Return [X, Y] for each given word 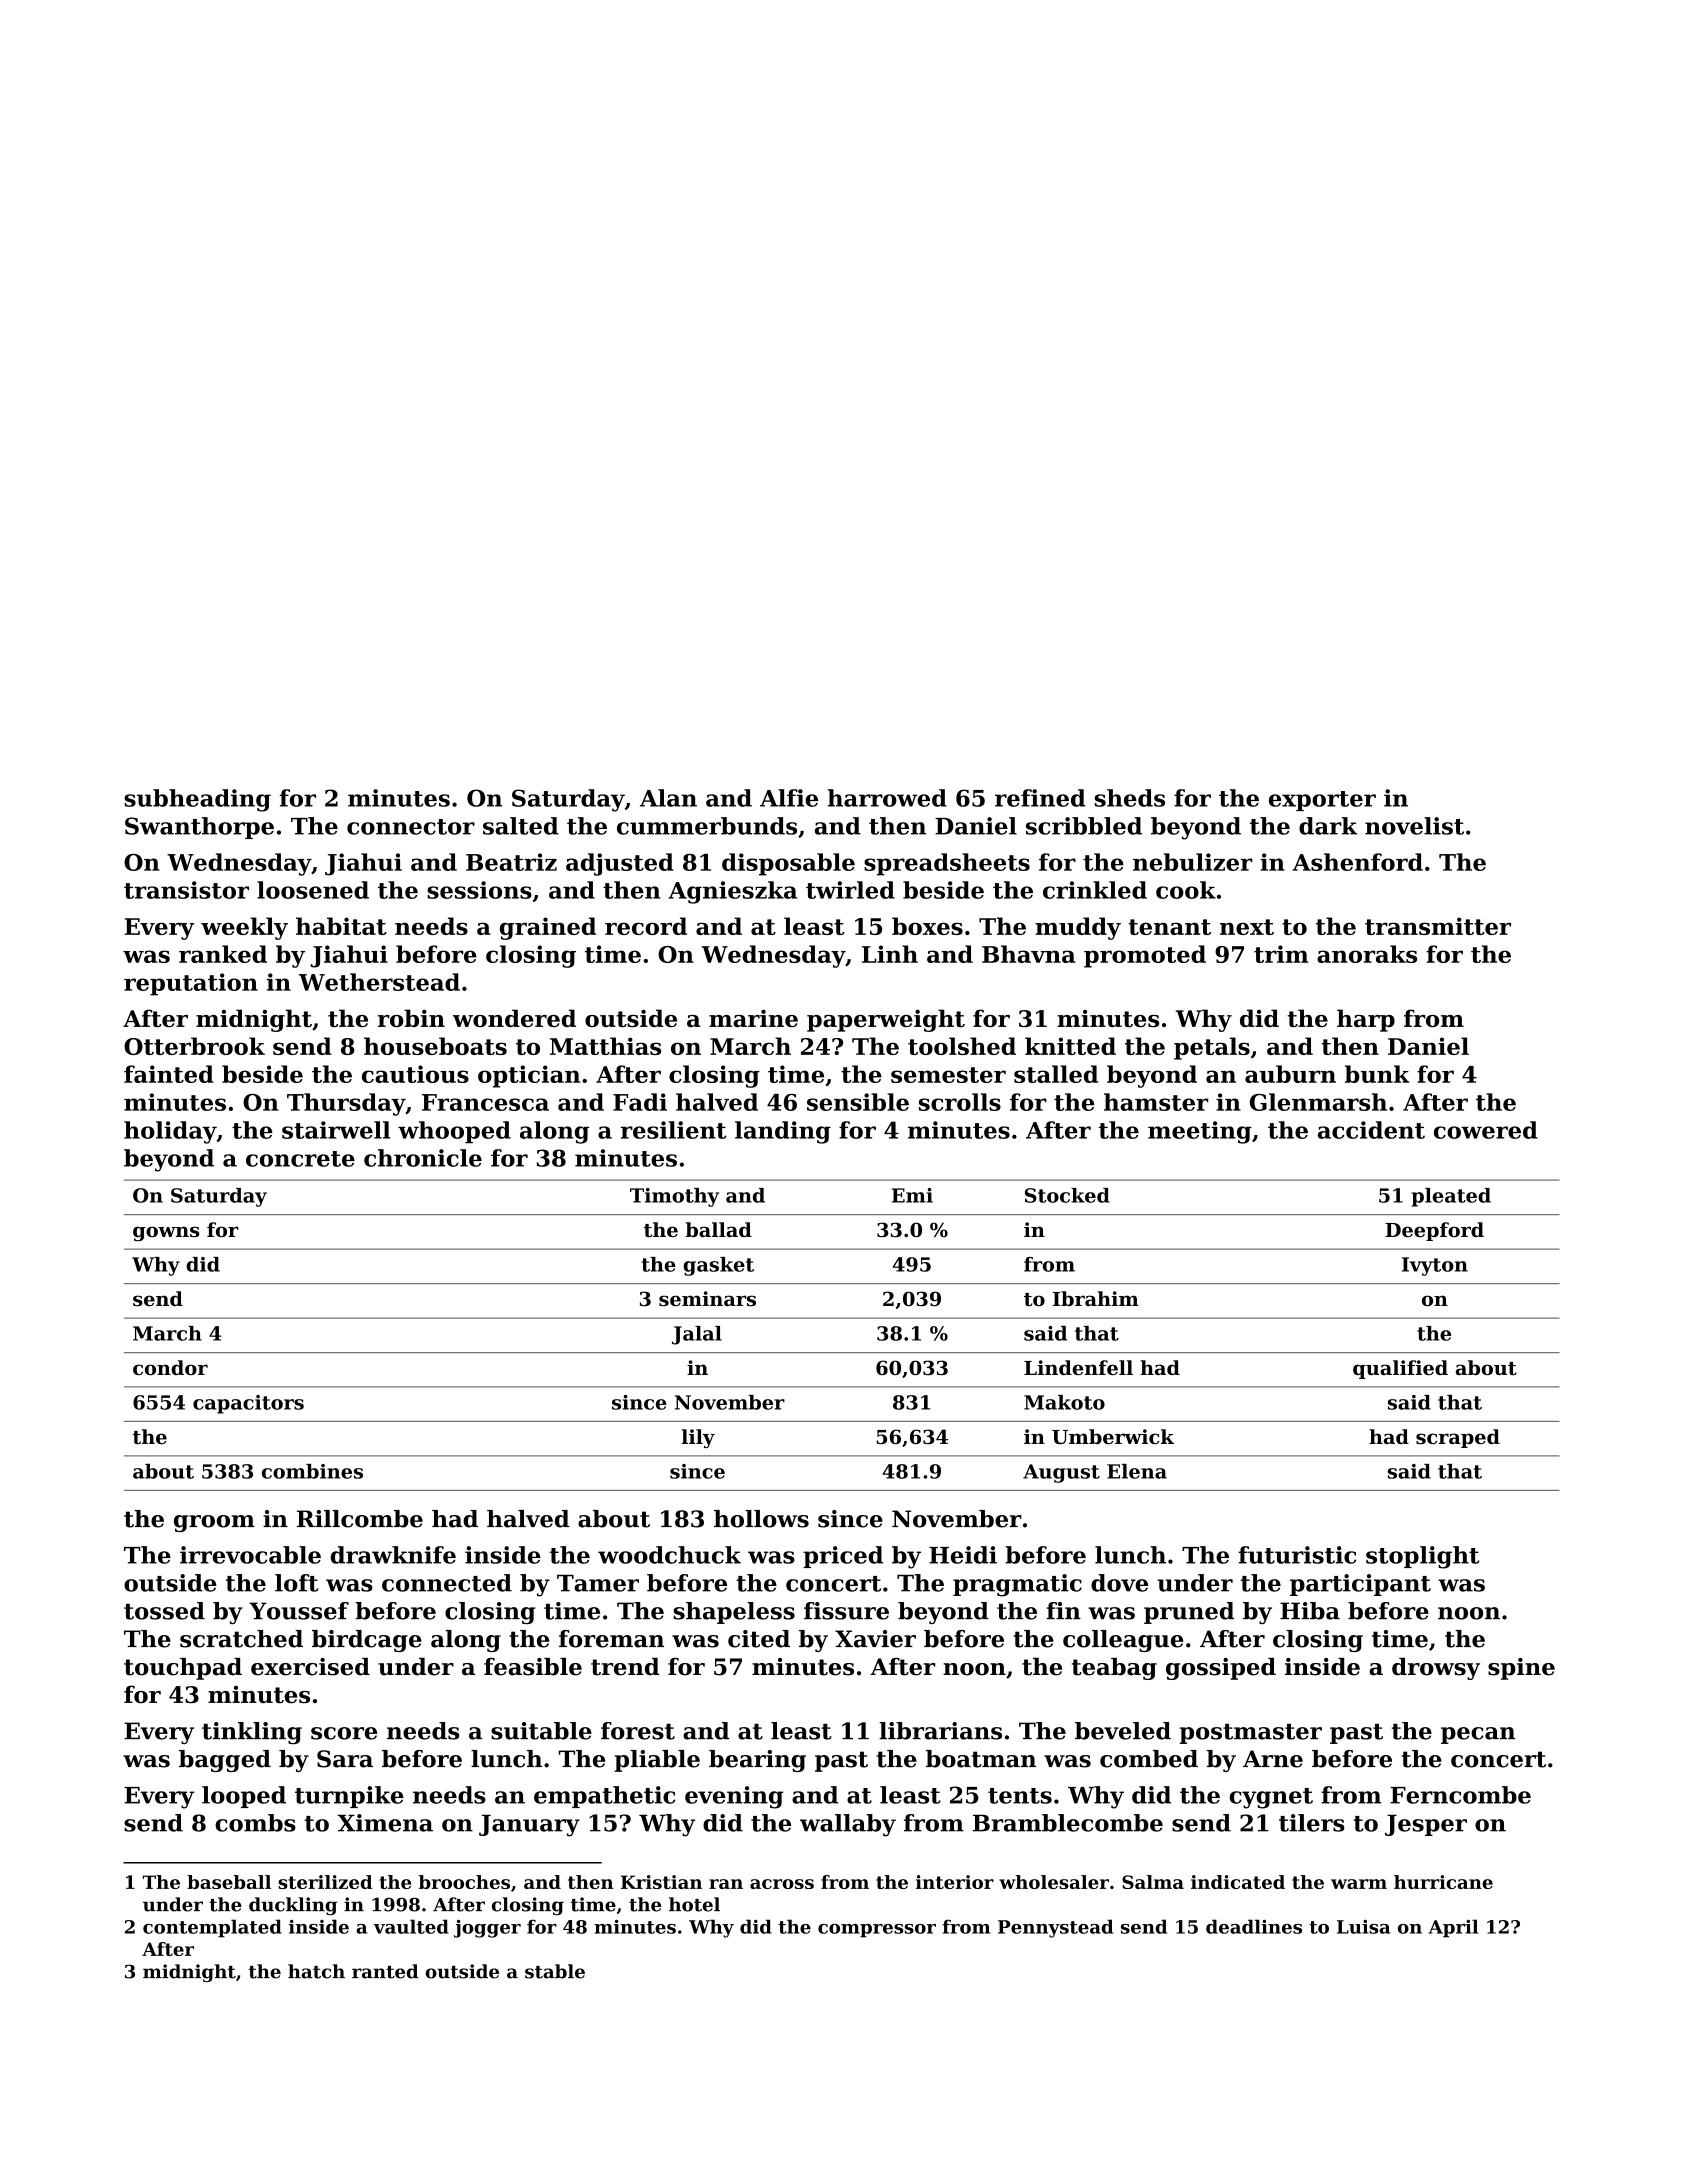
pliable [657, 1761]
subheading [197, 800]
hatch [316, 1971]
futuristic [1297, 1555]
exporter [1322, 801]
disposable [788, 864]
